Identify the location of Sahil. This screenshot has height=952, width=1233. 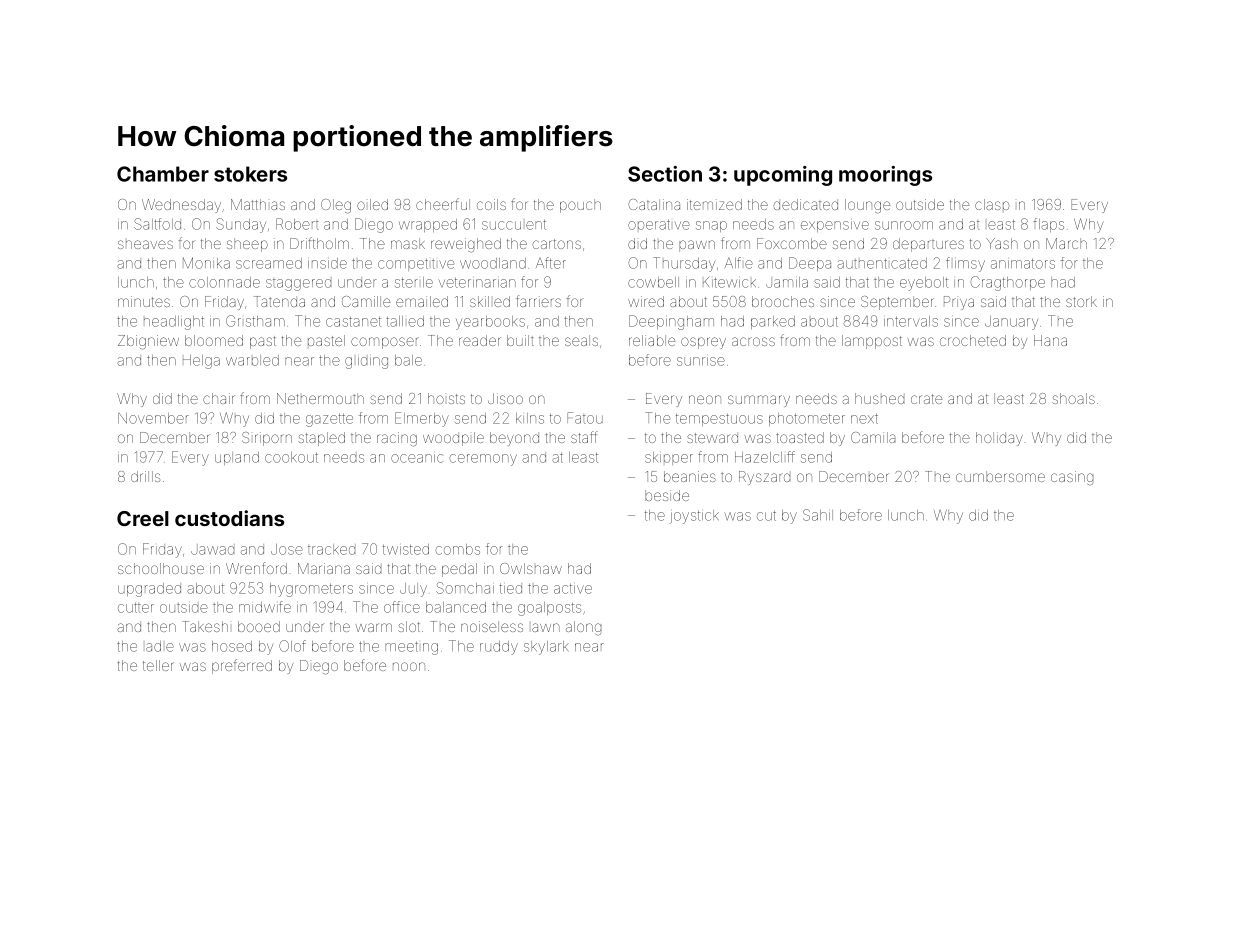
(818, 515).
